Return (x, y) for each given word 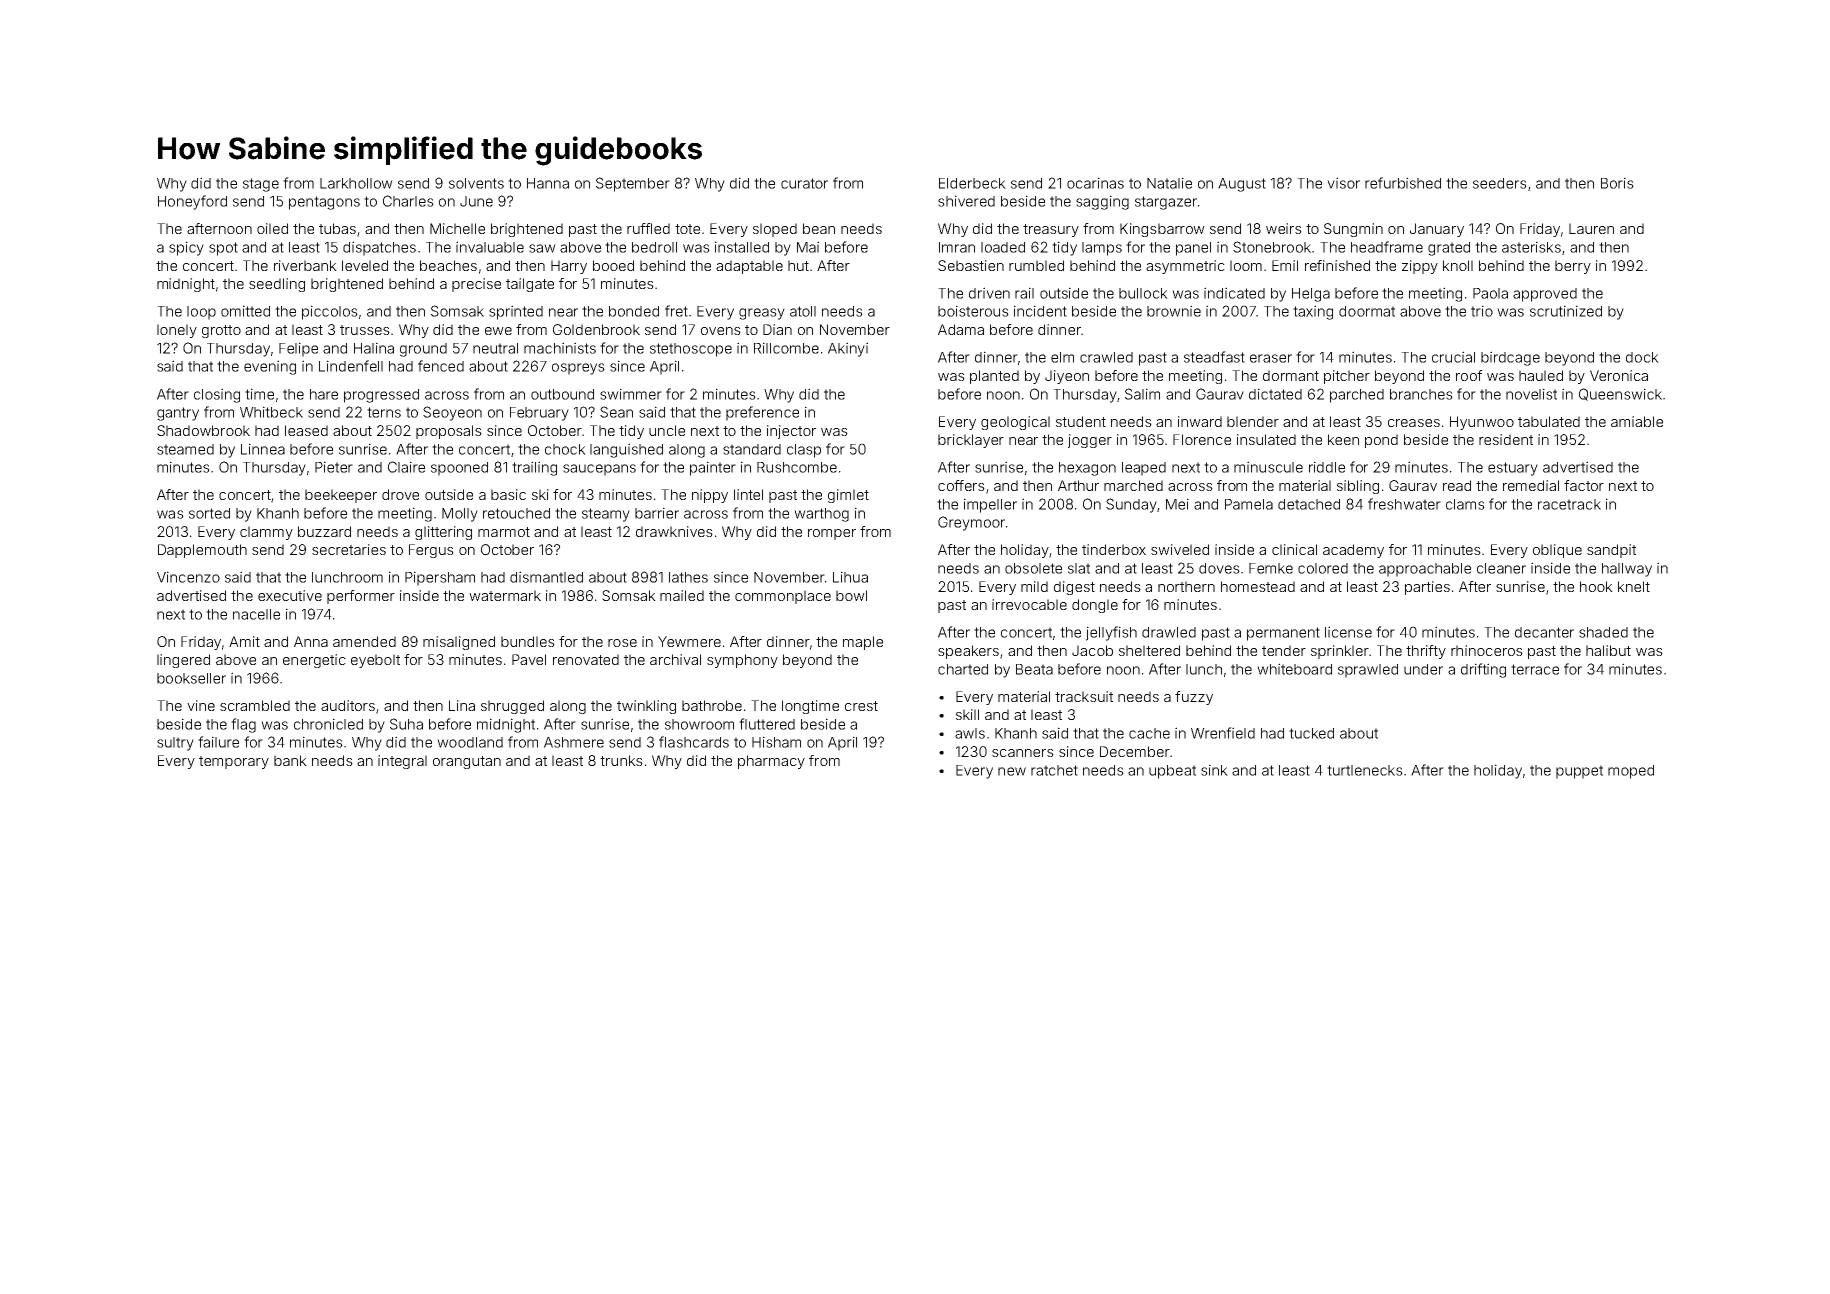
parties (1427, 588)
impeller (990, 505)
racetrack (1569, 504)
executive (290, 595)
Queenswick (1620, 394)
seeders (1500, 183)
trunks (621, 760)
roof (1469, 375)
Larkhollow (356, 183)
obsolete (1033, 568)
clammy (266, 533)
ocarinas (1095, 183)
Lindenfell (351, 366)
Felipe (298, 349)
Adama (961, 329)
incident (1040, 311)
